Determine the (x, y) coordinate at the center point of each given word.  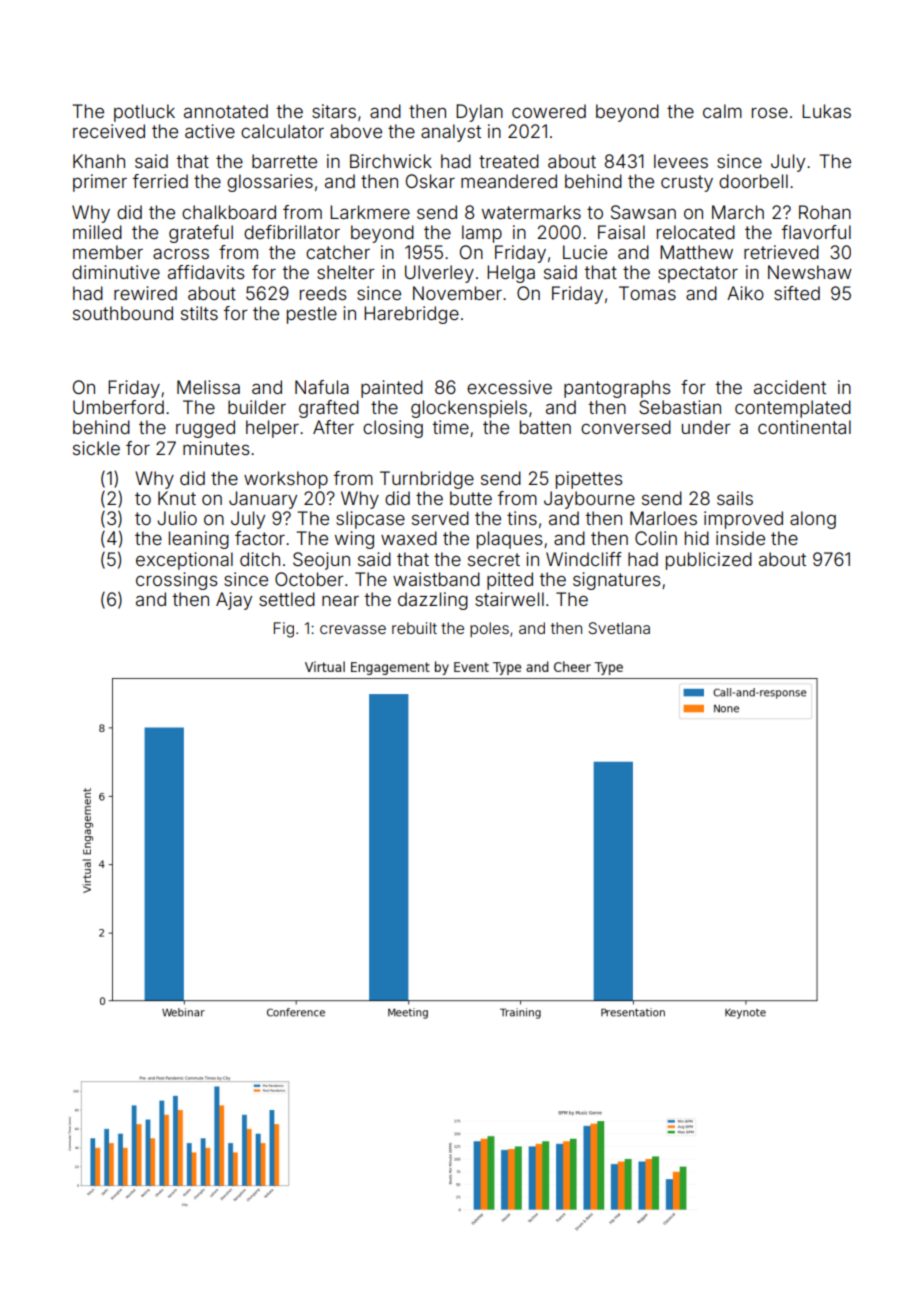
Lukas (826, 111)
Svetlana (619, 628)
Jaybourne (589, 500)
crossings (177, 581)
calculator (282, 131)
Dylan (479, 113)
